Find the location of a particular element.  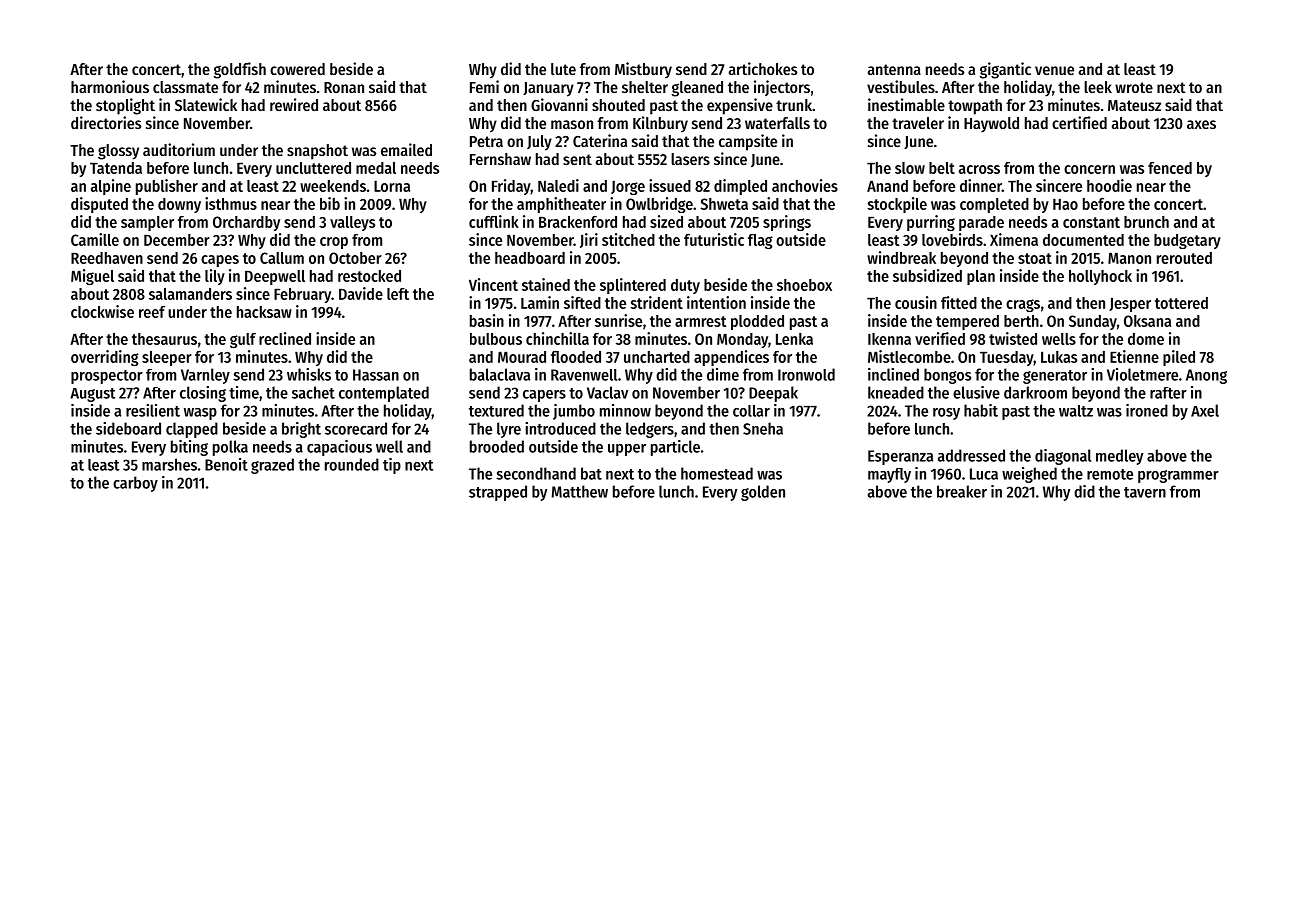

artichokes is located at coordinates (763, 68).
